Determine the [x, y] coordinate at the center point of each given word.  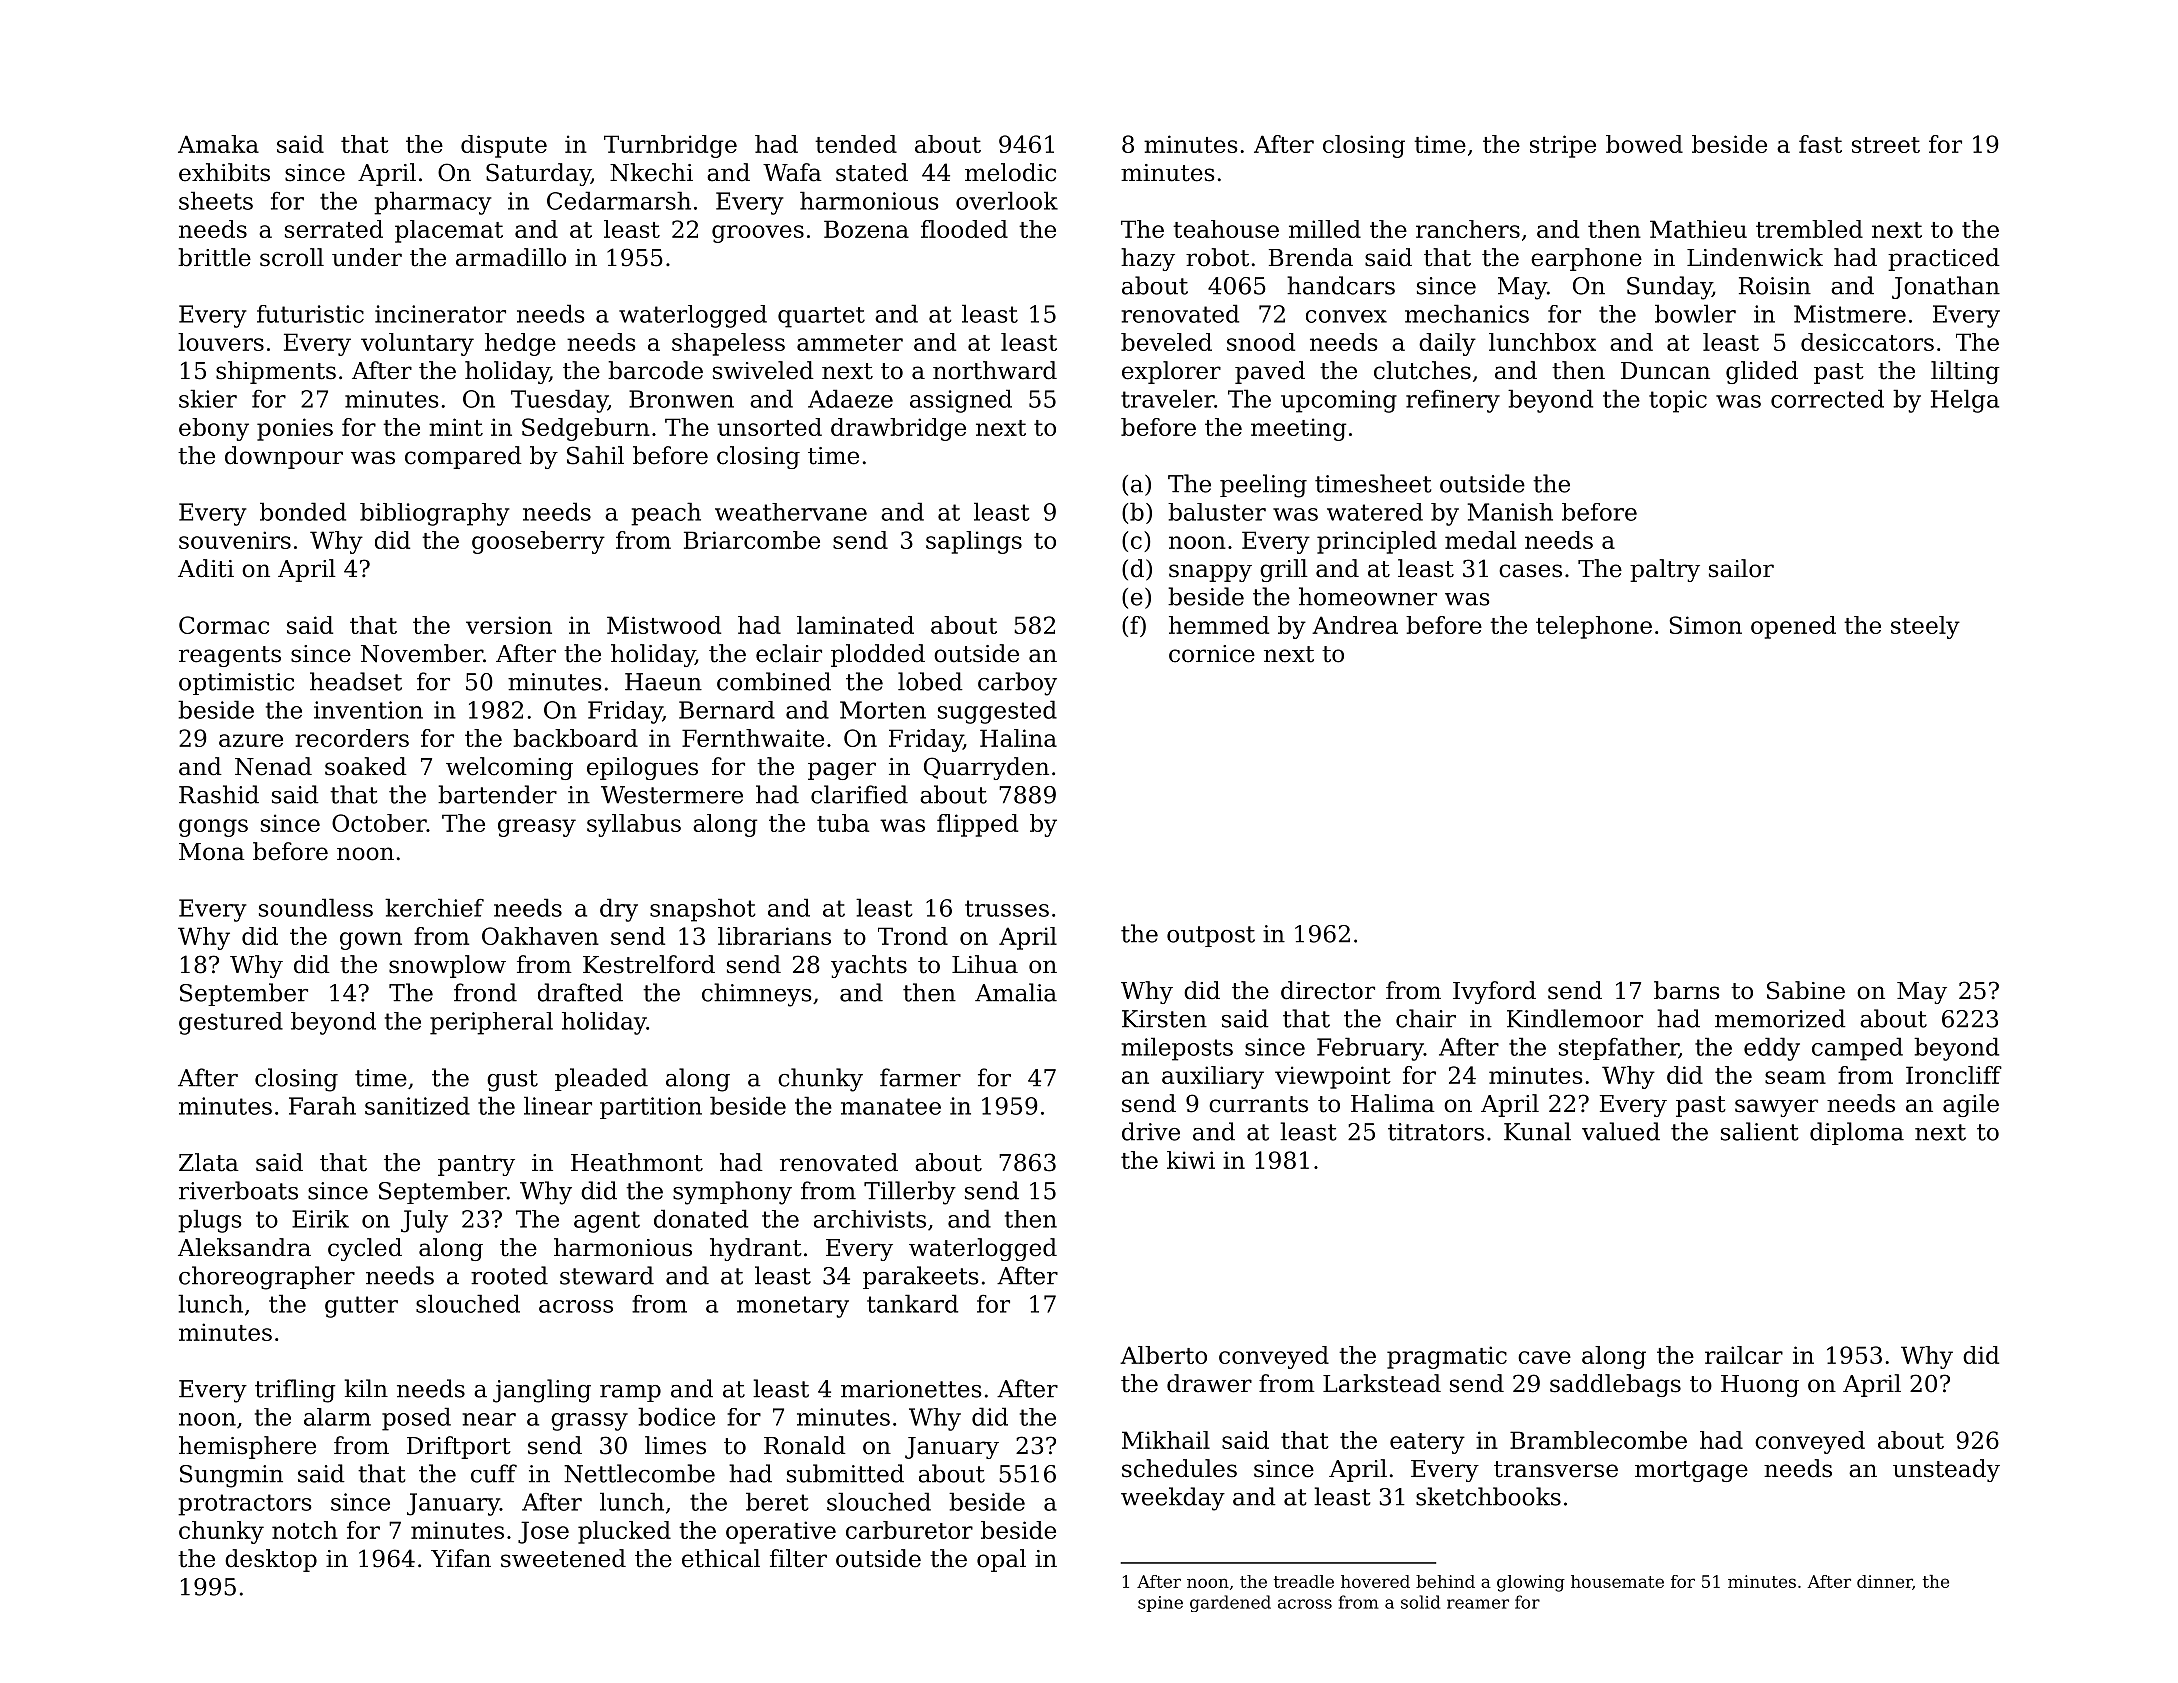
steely [1925, 627]
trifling [295, 1391]
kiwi [1191, 1160]
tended [856, 144]
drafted [580, 992]
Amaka [218, 144]
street [1886, 145]
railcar [1744, 1355]
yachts [869, 966]
